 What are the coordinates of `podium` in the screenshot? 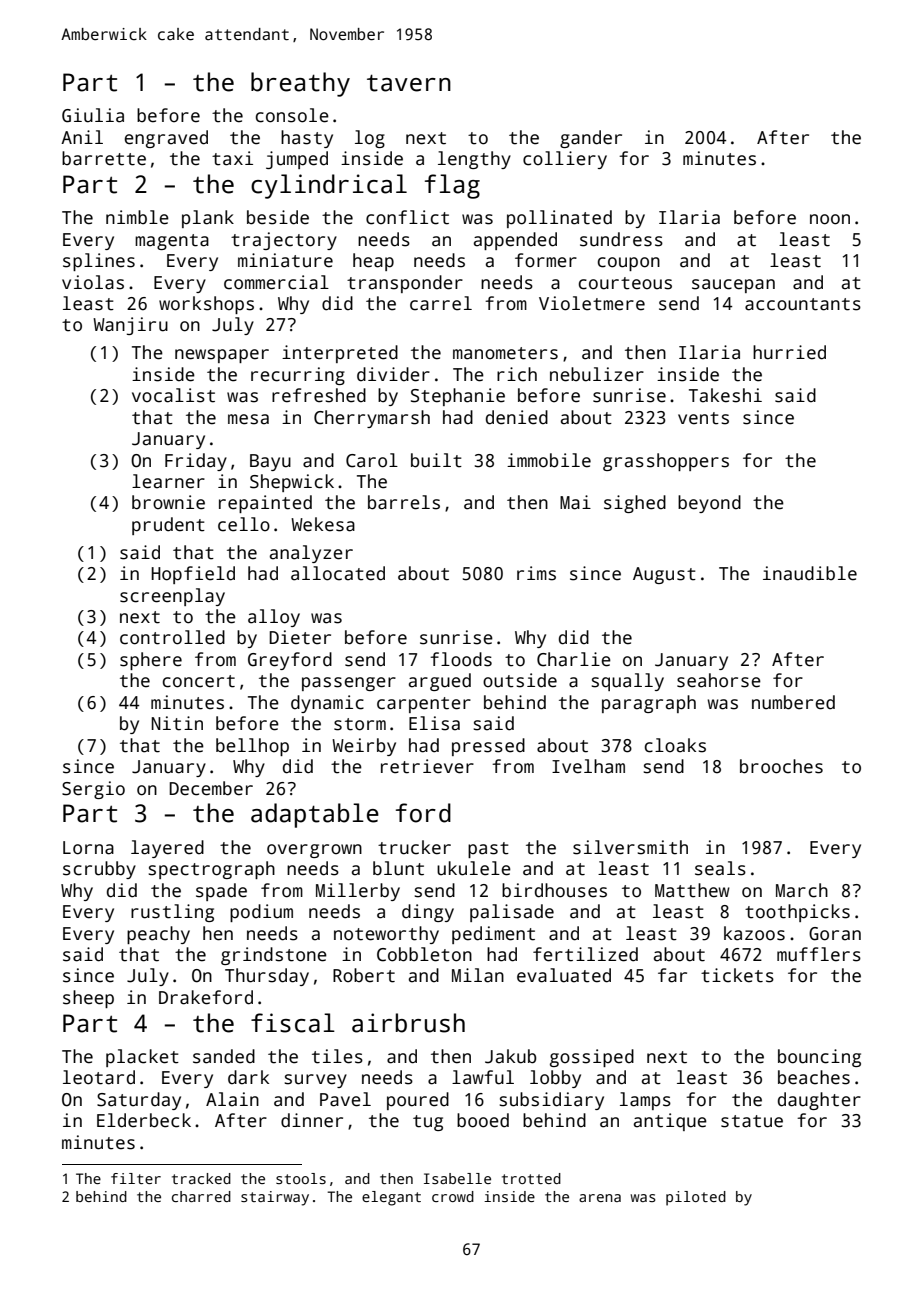 It's located at (261, 913).
